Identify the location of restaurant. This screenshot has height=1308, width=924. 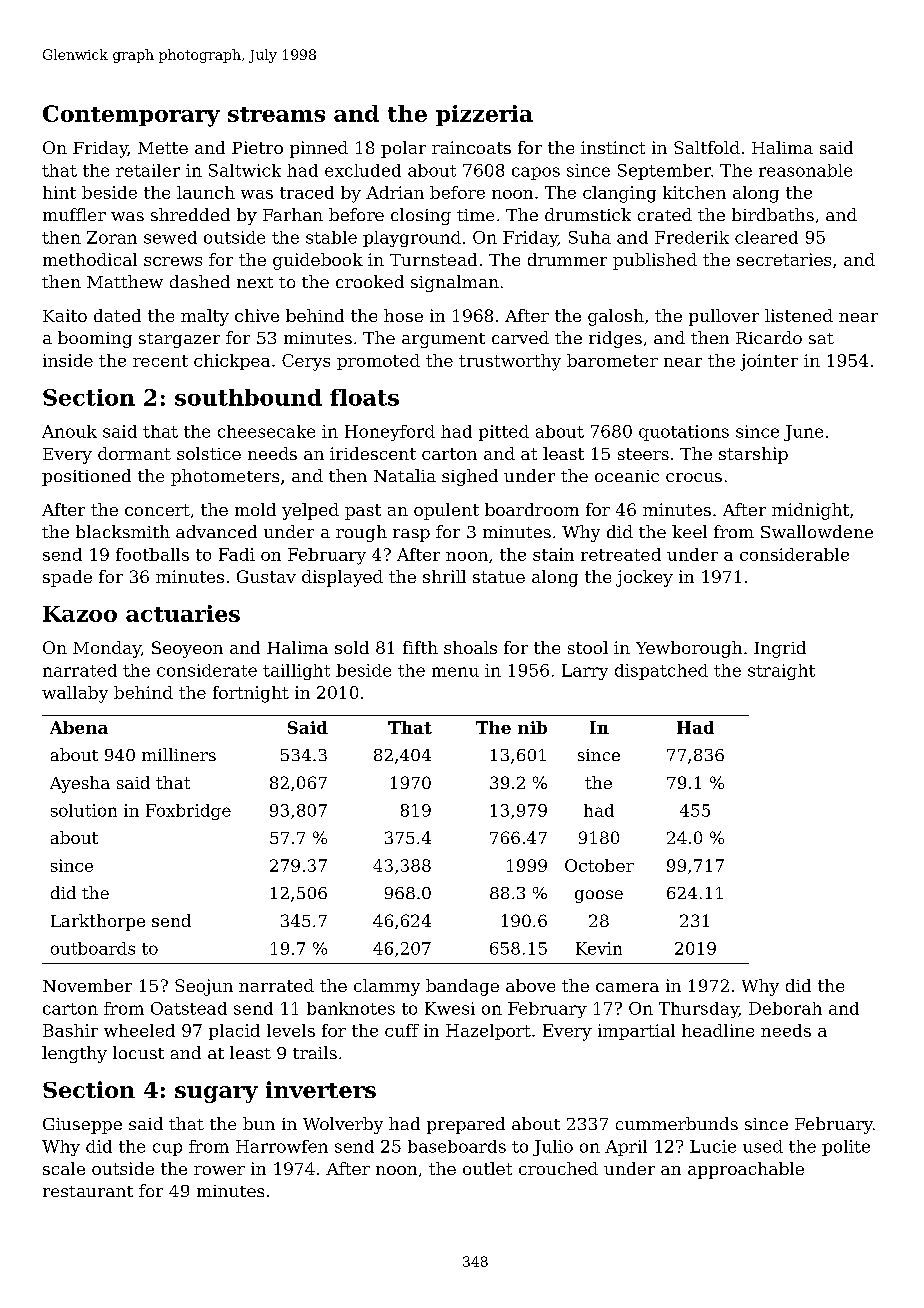
(88, 1191).
